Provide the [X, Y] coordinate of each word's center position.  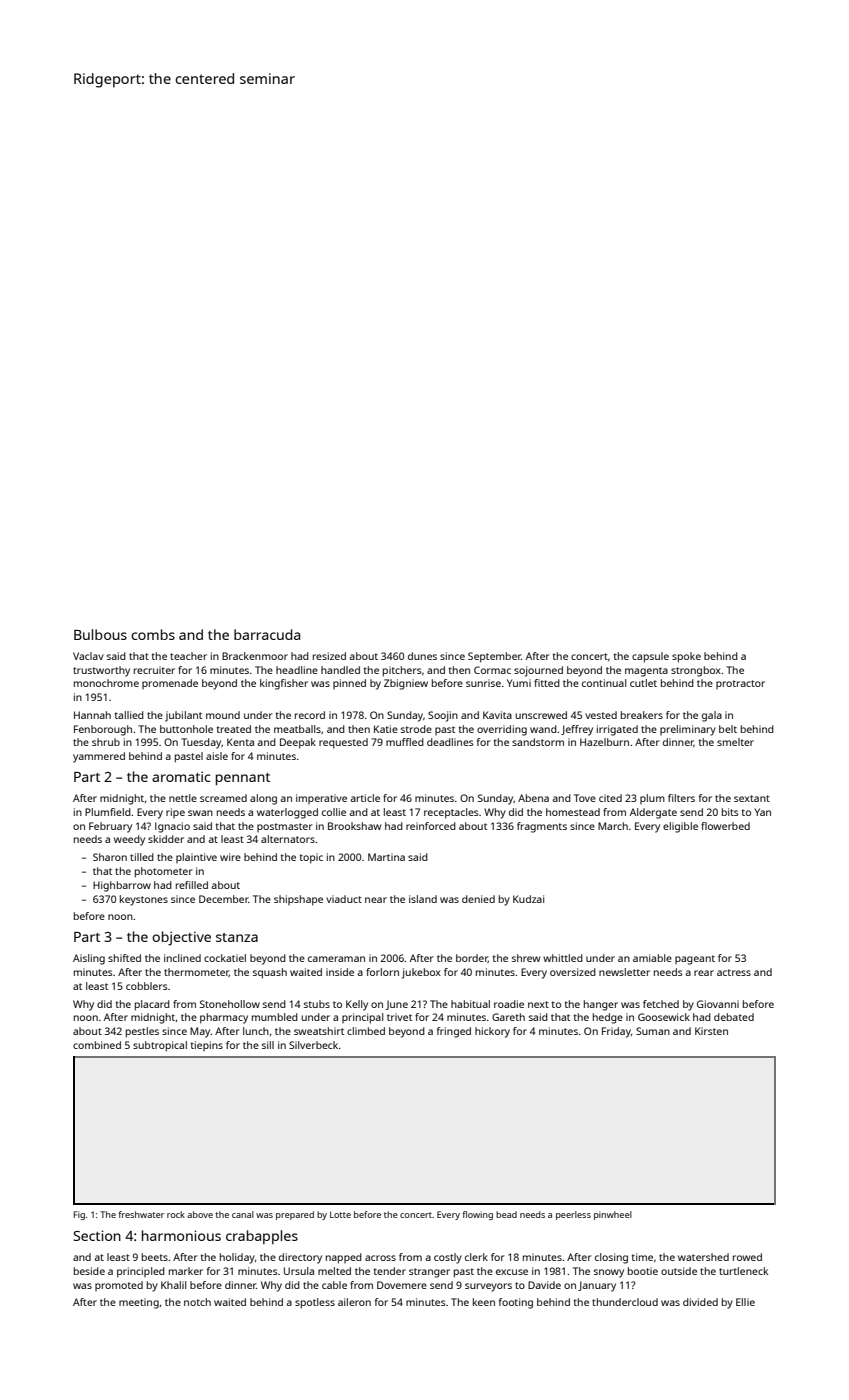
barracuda [267, 634]
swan [200, 813]
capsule [650, 657]
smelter [735, 742]
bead [506, 1214]
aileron [354, 1302]
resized [329, 656]
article [365, 798]
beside [89, 1271]
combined [97, 1045]
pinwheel [613, 1215]
